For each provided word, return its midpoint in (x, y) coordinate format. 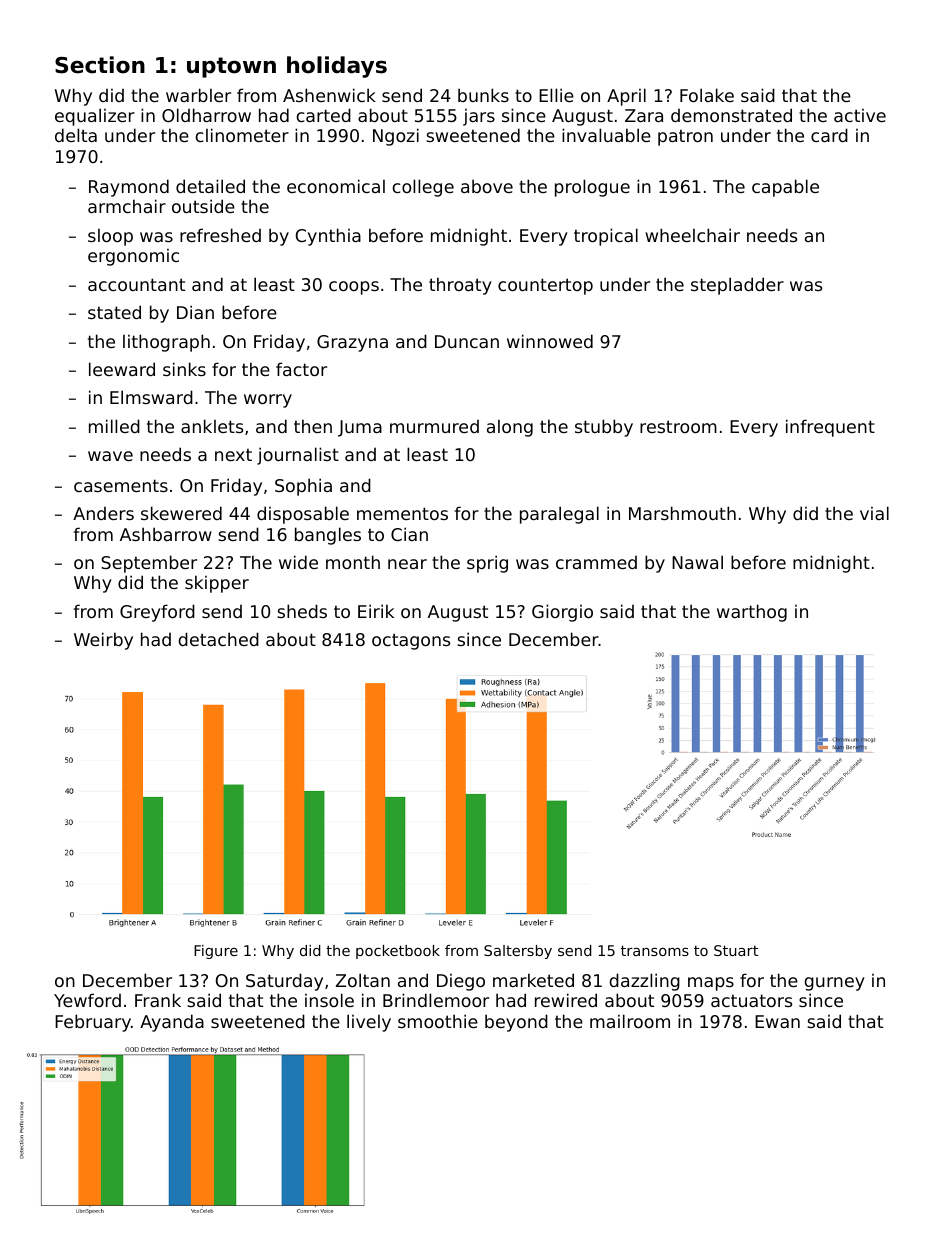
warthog (752, 613)
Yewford (87, 1000)
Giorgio (562, 613)
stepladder (737, 286)
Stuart (736, 950)
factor (301, 369)
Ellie (556, 95)
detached (218, 639)
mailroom (630, 1021)
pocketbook (398, 952)
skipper (217, 584)
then (313, 426)
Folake (707, 95)
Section (100, 65)
